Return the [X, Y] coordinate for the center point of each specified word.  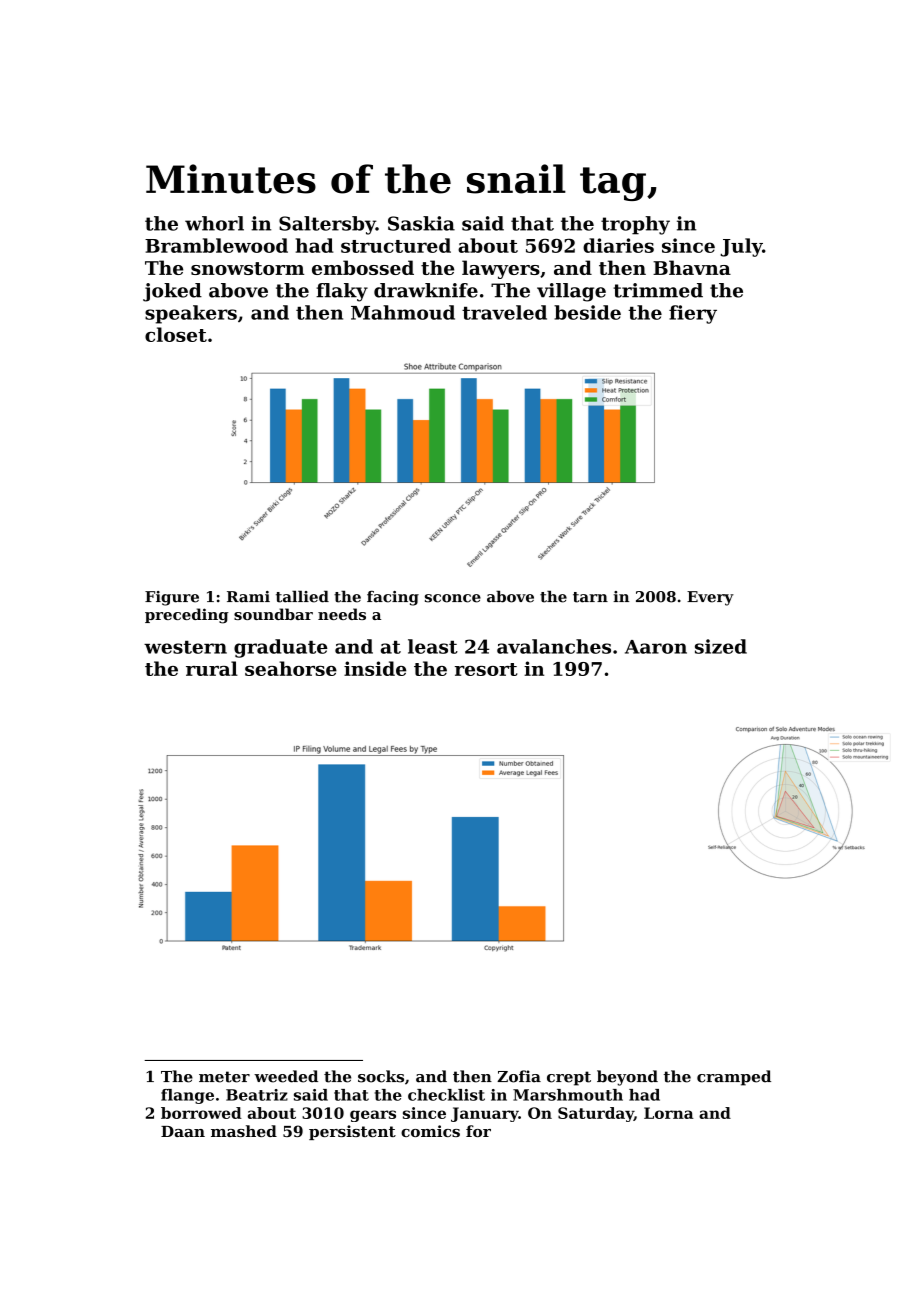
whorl [214, 223]
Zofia [519, 1076]
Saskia [421, 223]
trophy [635, 225]
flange [187, 1096]
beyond [627, 1078]
